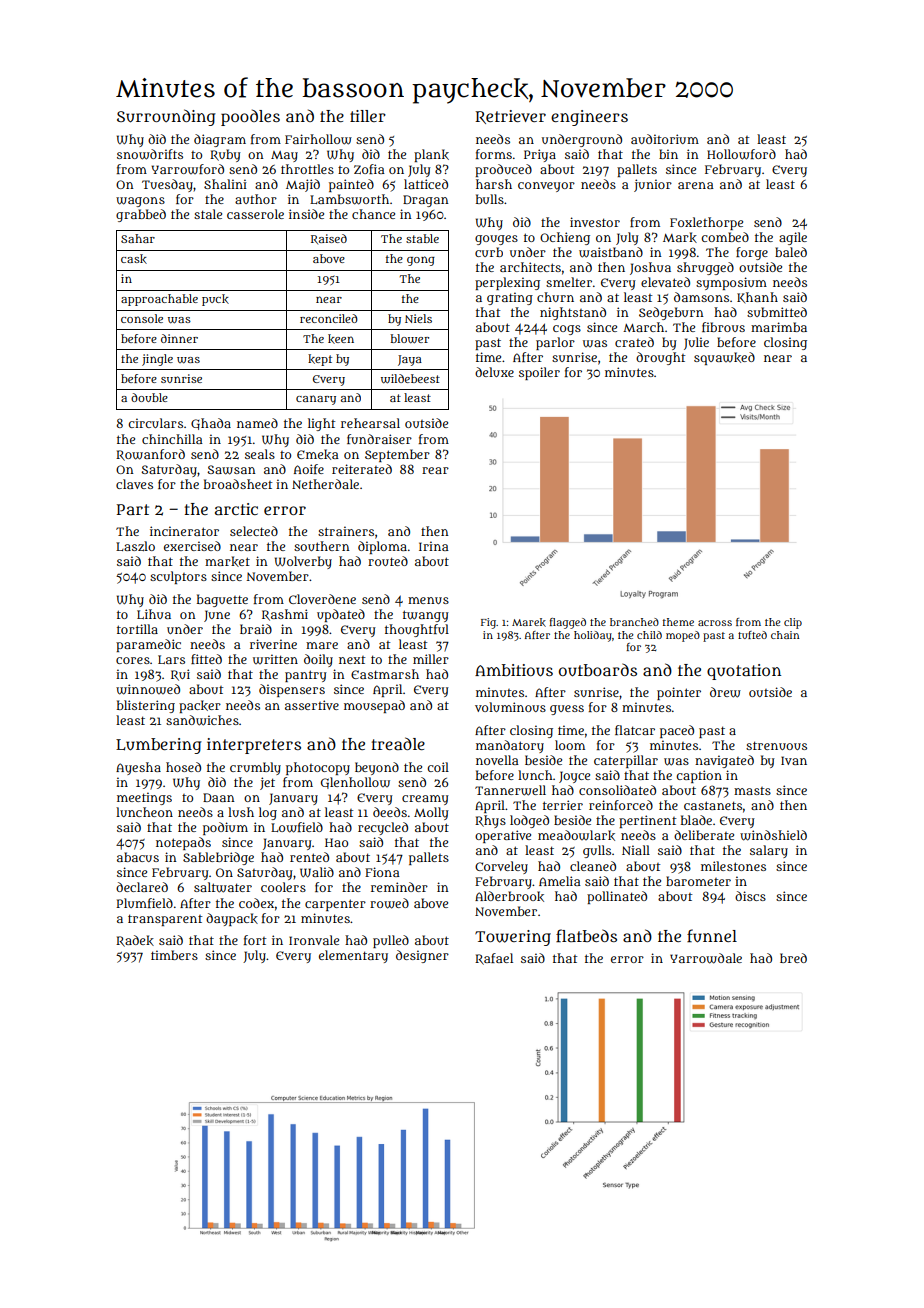 Image resolution: width=924 pixels, height=1308 pixels. Describe the element at coordinates (410, 360) in the image. I see `Jaya` at that location.
